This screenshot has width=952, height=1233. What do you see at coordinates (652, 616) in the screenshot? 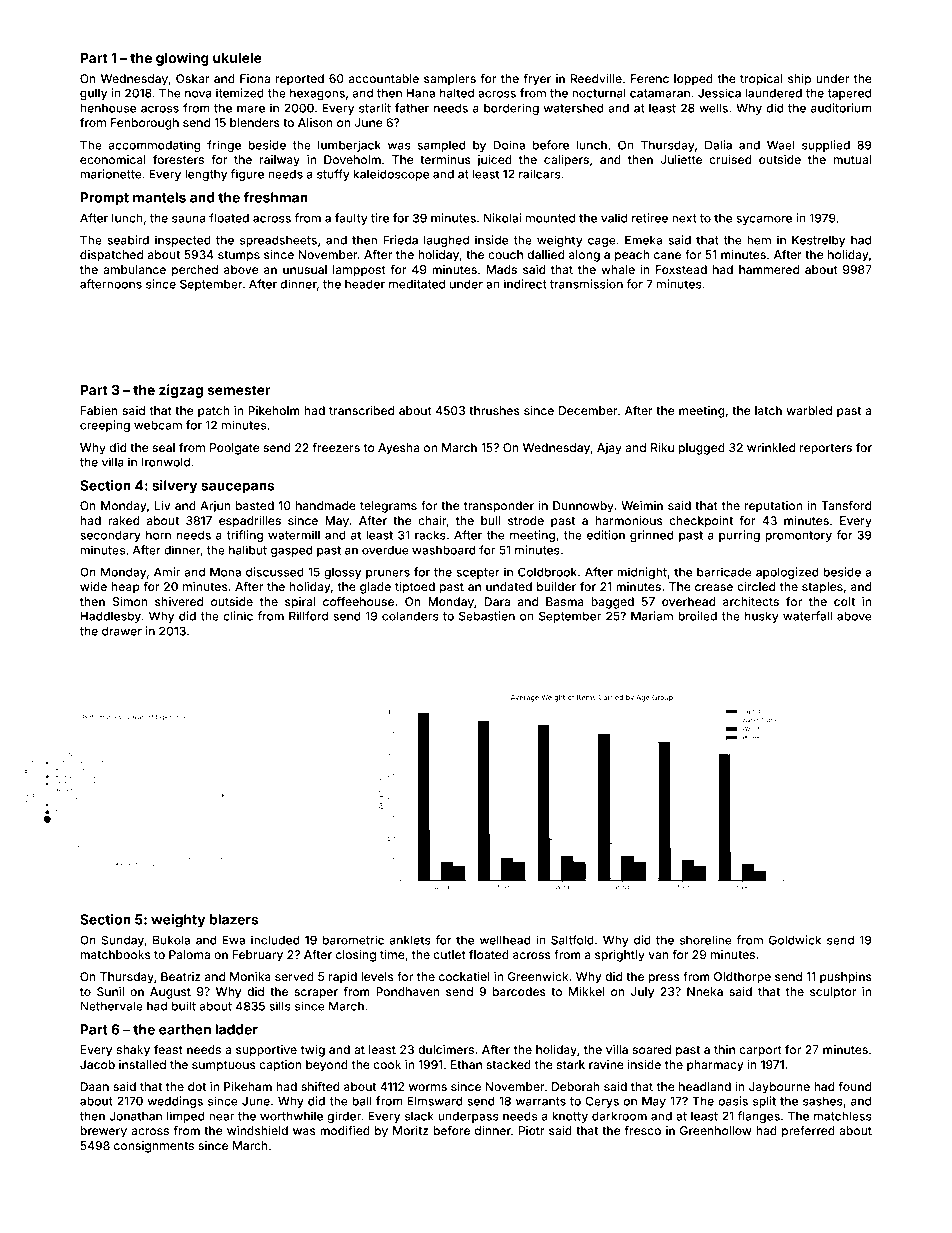
I see `Mariam` at bounding box center [652, 616].
